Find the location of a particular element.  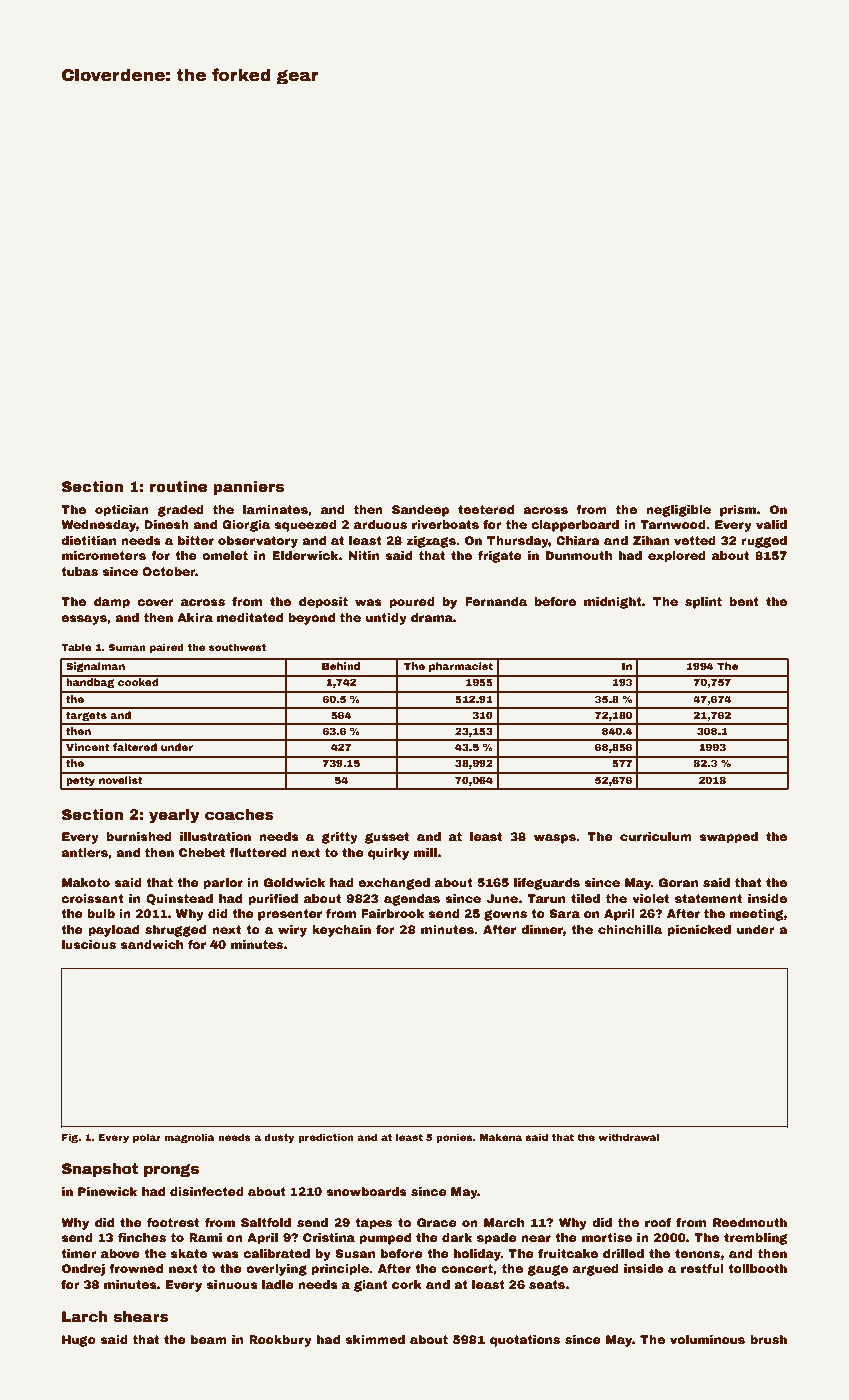

Rookbury is located at coordinates (280, 1341).
